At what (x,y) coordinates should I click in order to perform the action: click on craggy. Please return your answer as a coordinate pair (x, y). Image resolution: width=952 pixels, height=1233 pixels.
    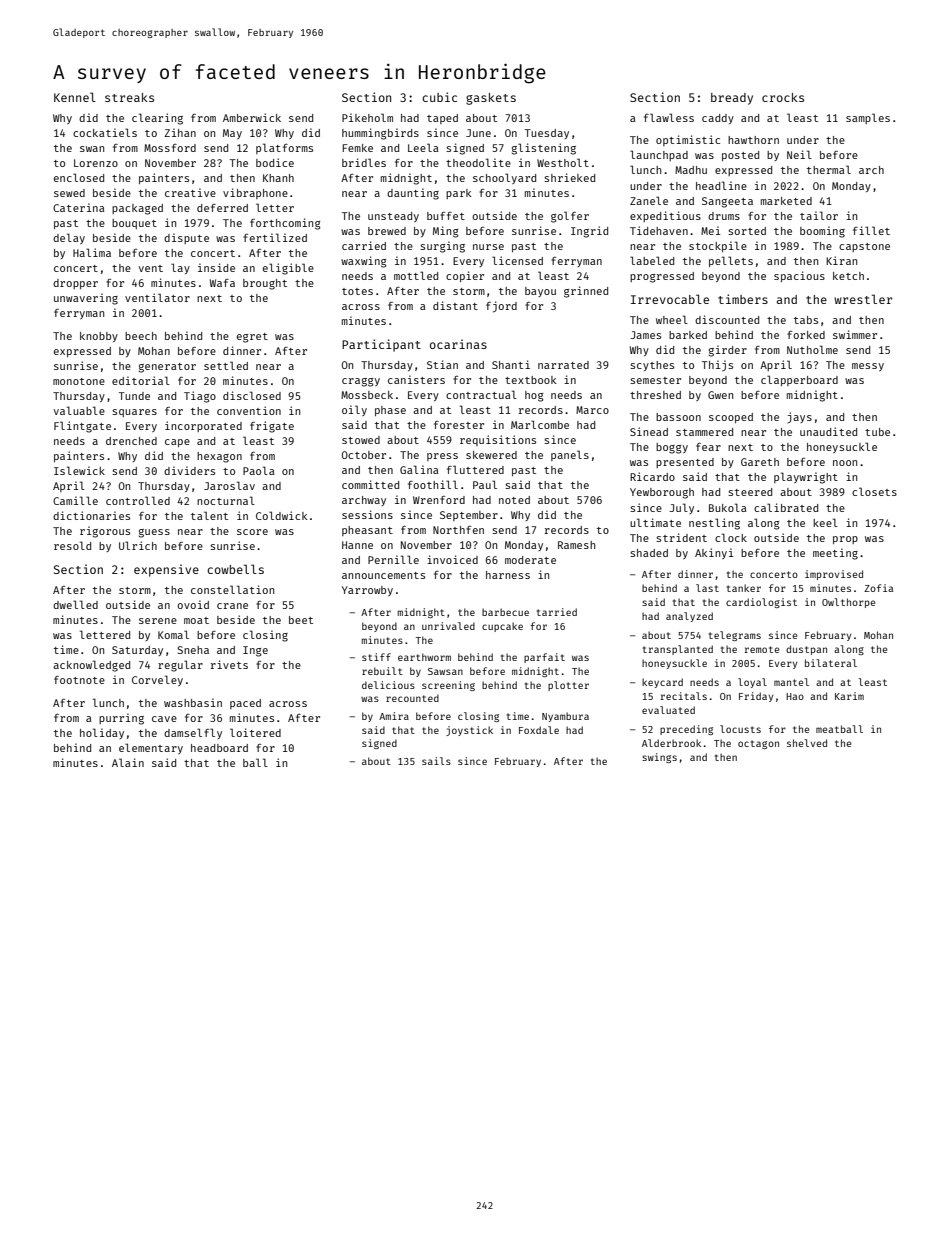
    Looking at the image, I should click on (361, 382).
